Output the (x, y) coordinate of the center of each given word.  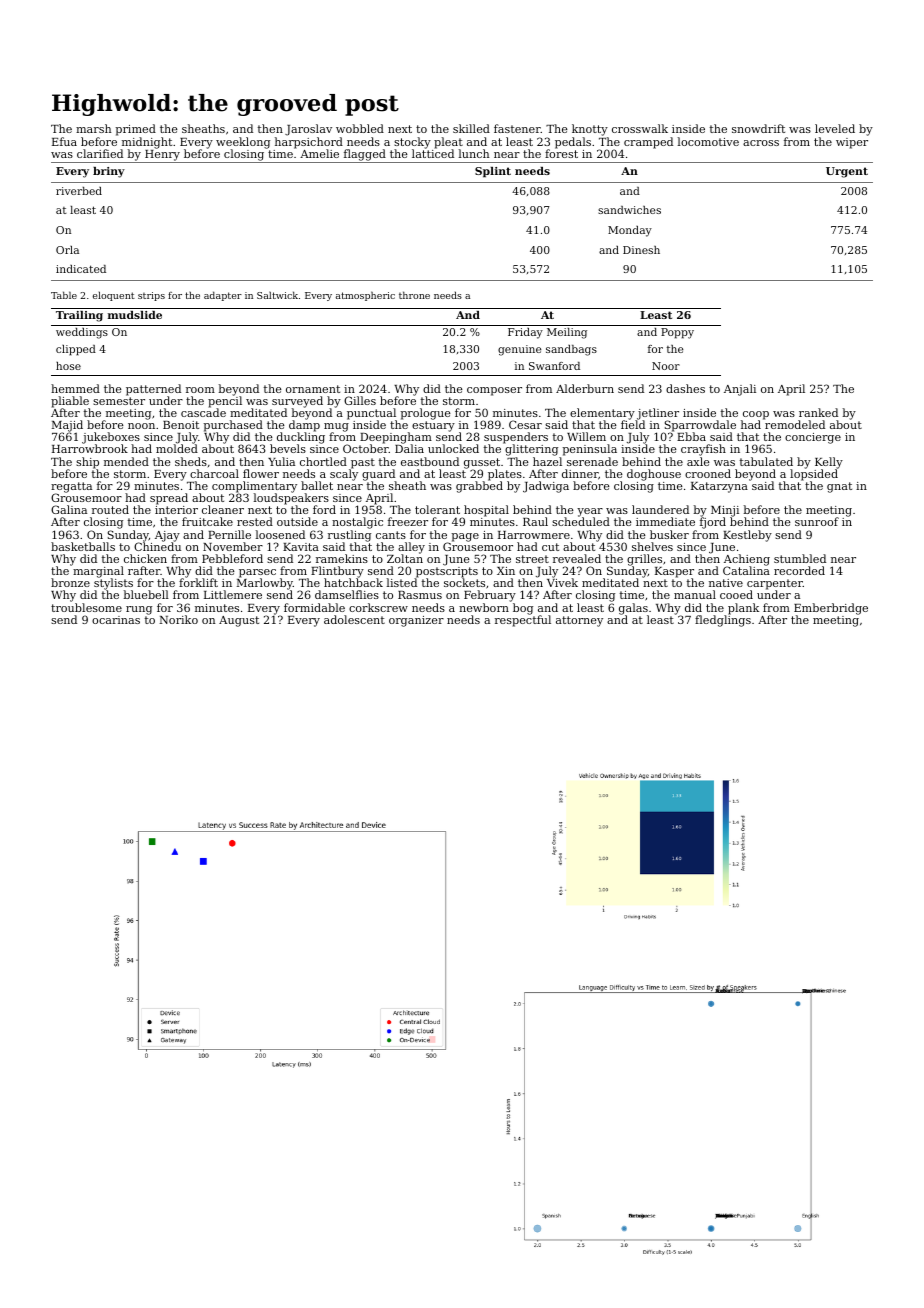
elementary (602, 414)
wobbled (360, 128)
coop (756, 415)
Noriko (178, 619)
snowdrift (758, 128)
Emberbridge (831, 609)
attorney (579, 621)
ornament (313, 389)
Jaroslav (308, 130)
